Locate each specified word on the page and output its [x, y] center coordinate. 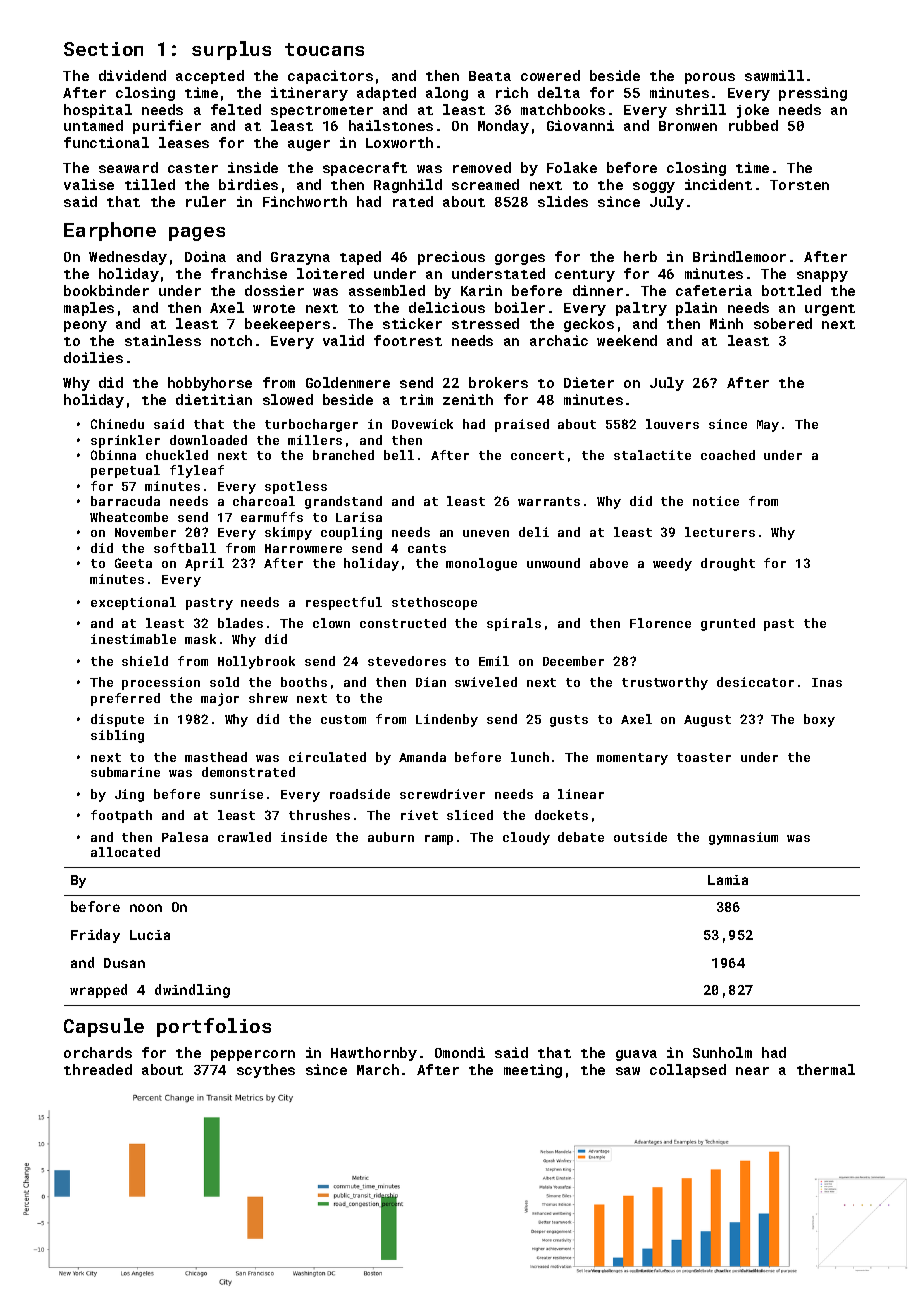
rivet [419, 815]
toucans [324, 49]
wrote [274, 308]
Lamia [728, 880]
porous [710, 78]
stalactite [652, 455]
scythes [266, 1071]
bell [399, 455]
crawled [244, 837]
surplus [231, 50]
